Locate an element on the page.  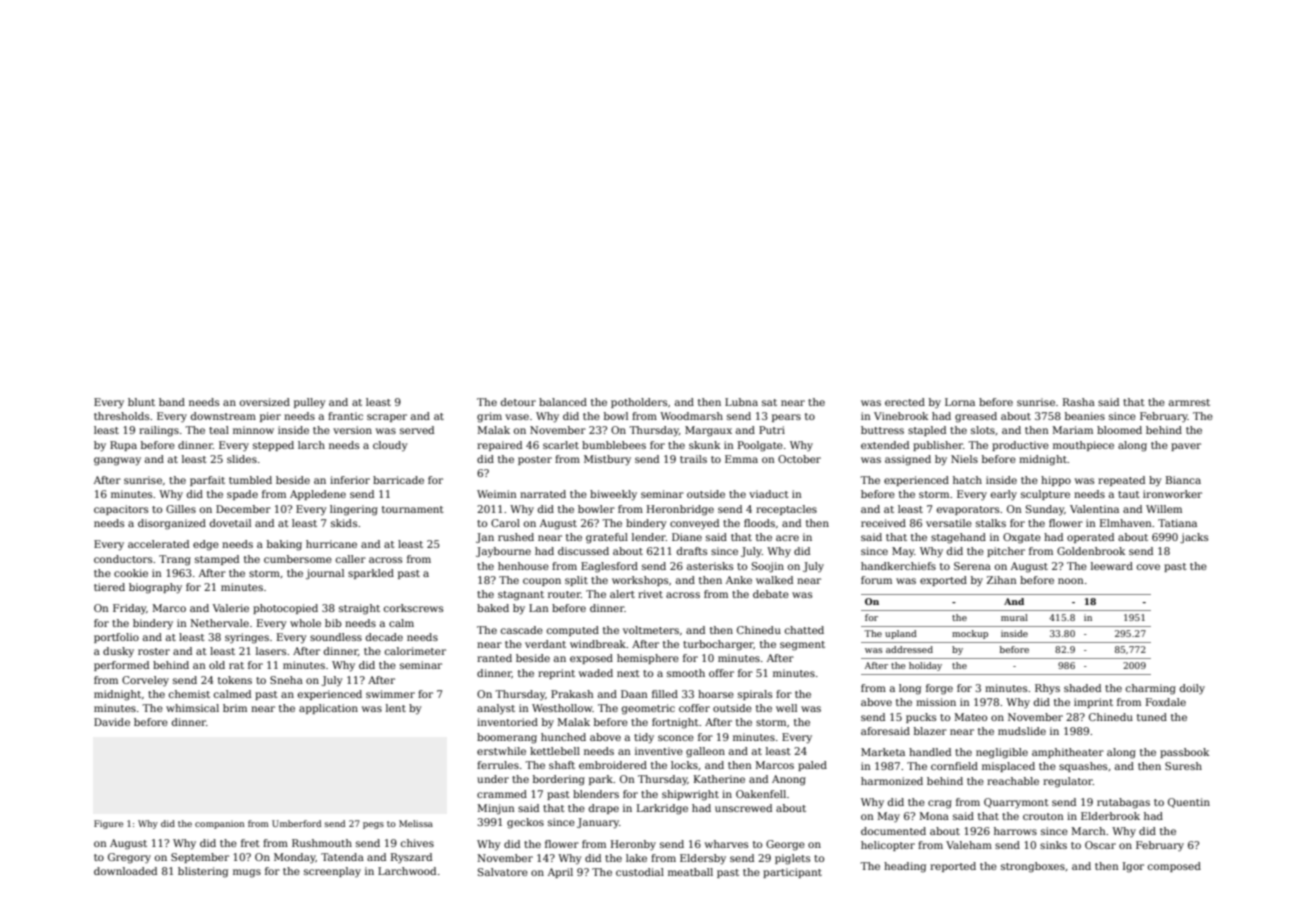
armrest is located at coordinates (1189, 402).
